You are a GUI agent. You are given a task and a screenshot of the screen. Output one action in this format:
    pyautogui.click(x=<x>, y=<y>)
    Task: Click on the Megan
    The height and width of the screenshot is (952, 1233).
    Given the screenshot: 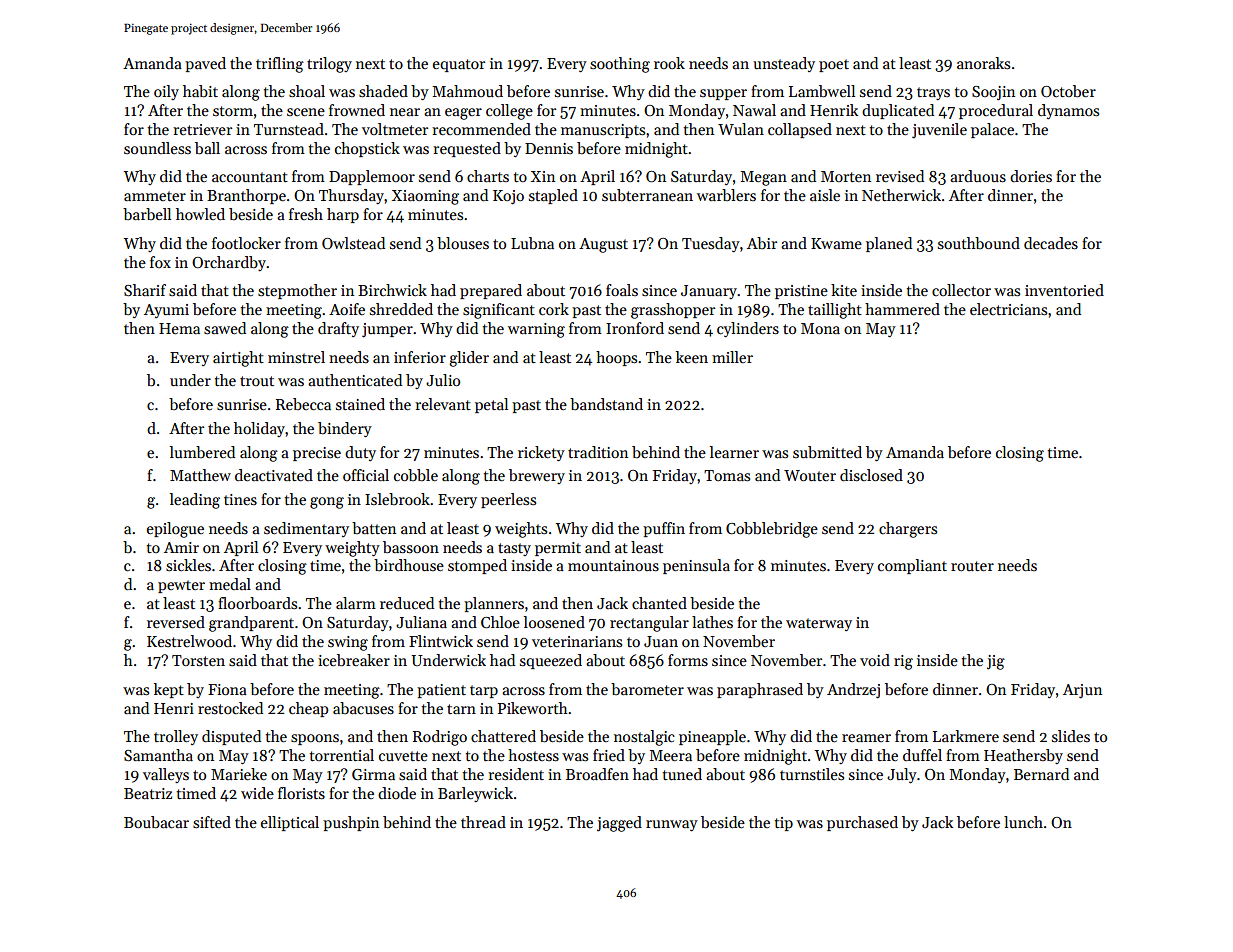 What is the action you would take?
    pyautogui.click(x=764, y=178)
